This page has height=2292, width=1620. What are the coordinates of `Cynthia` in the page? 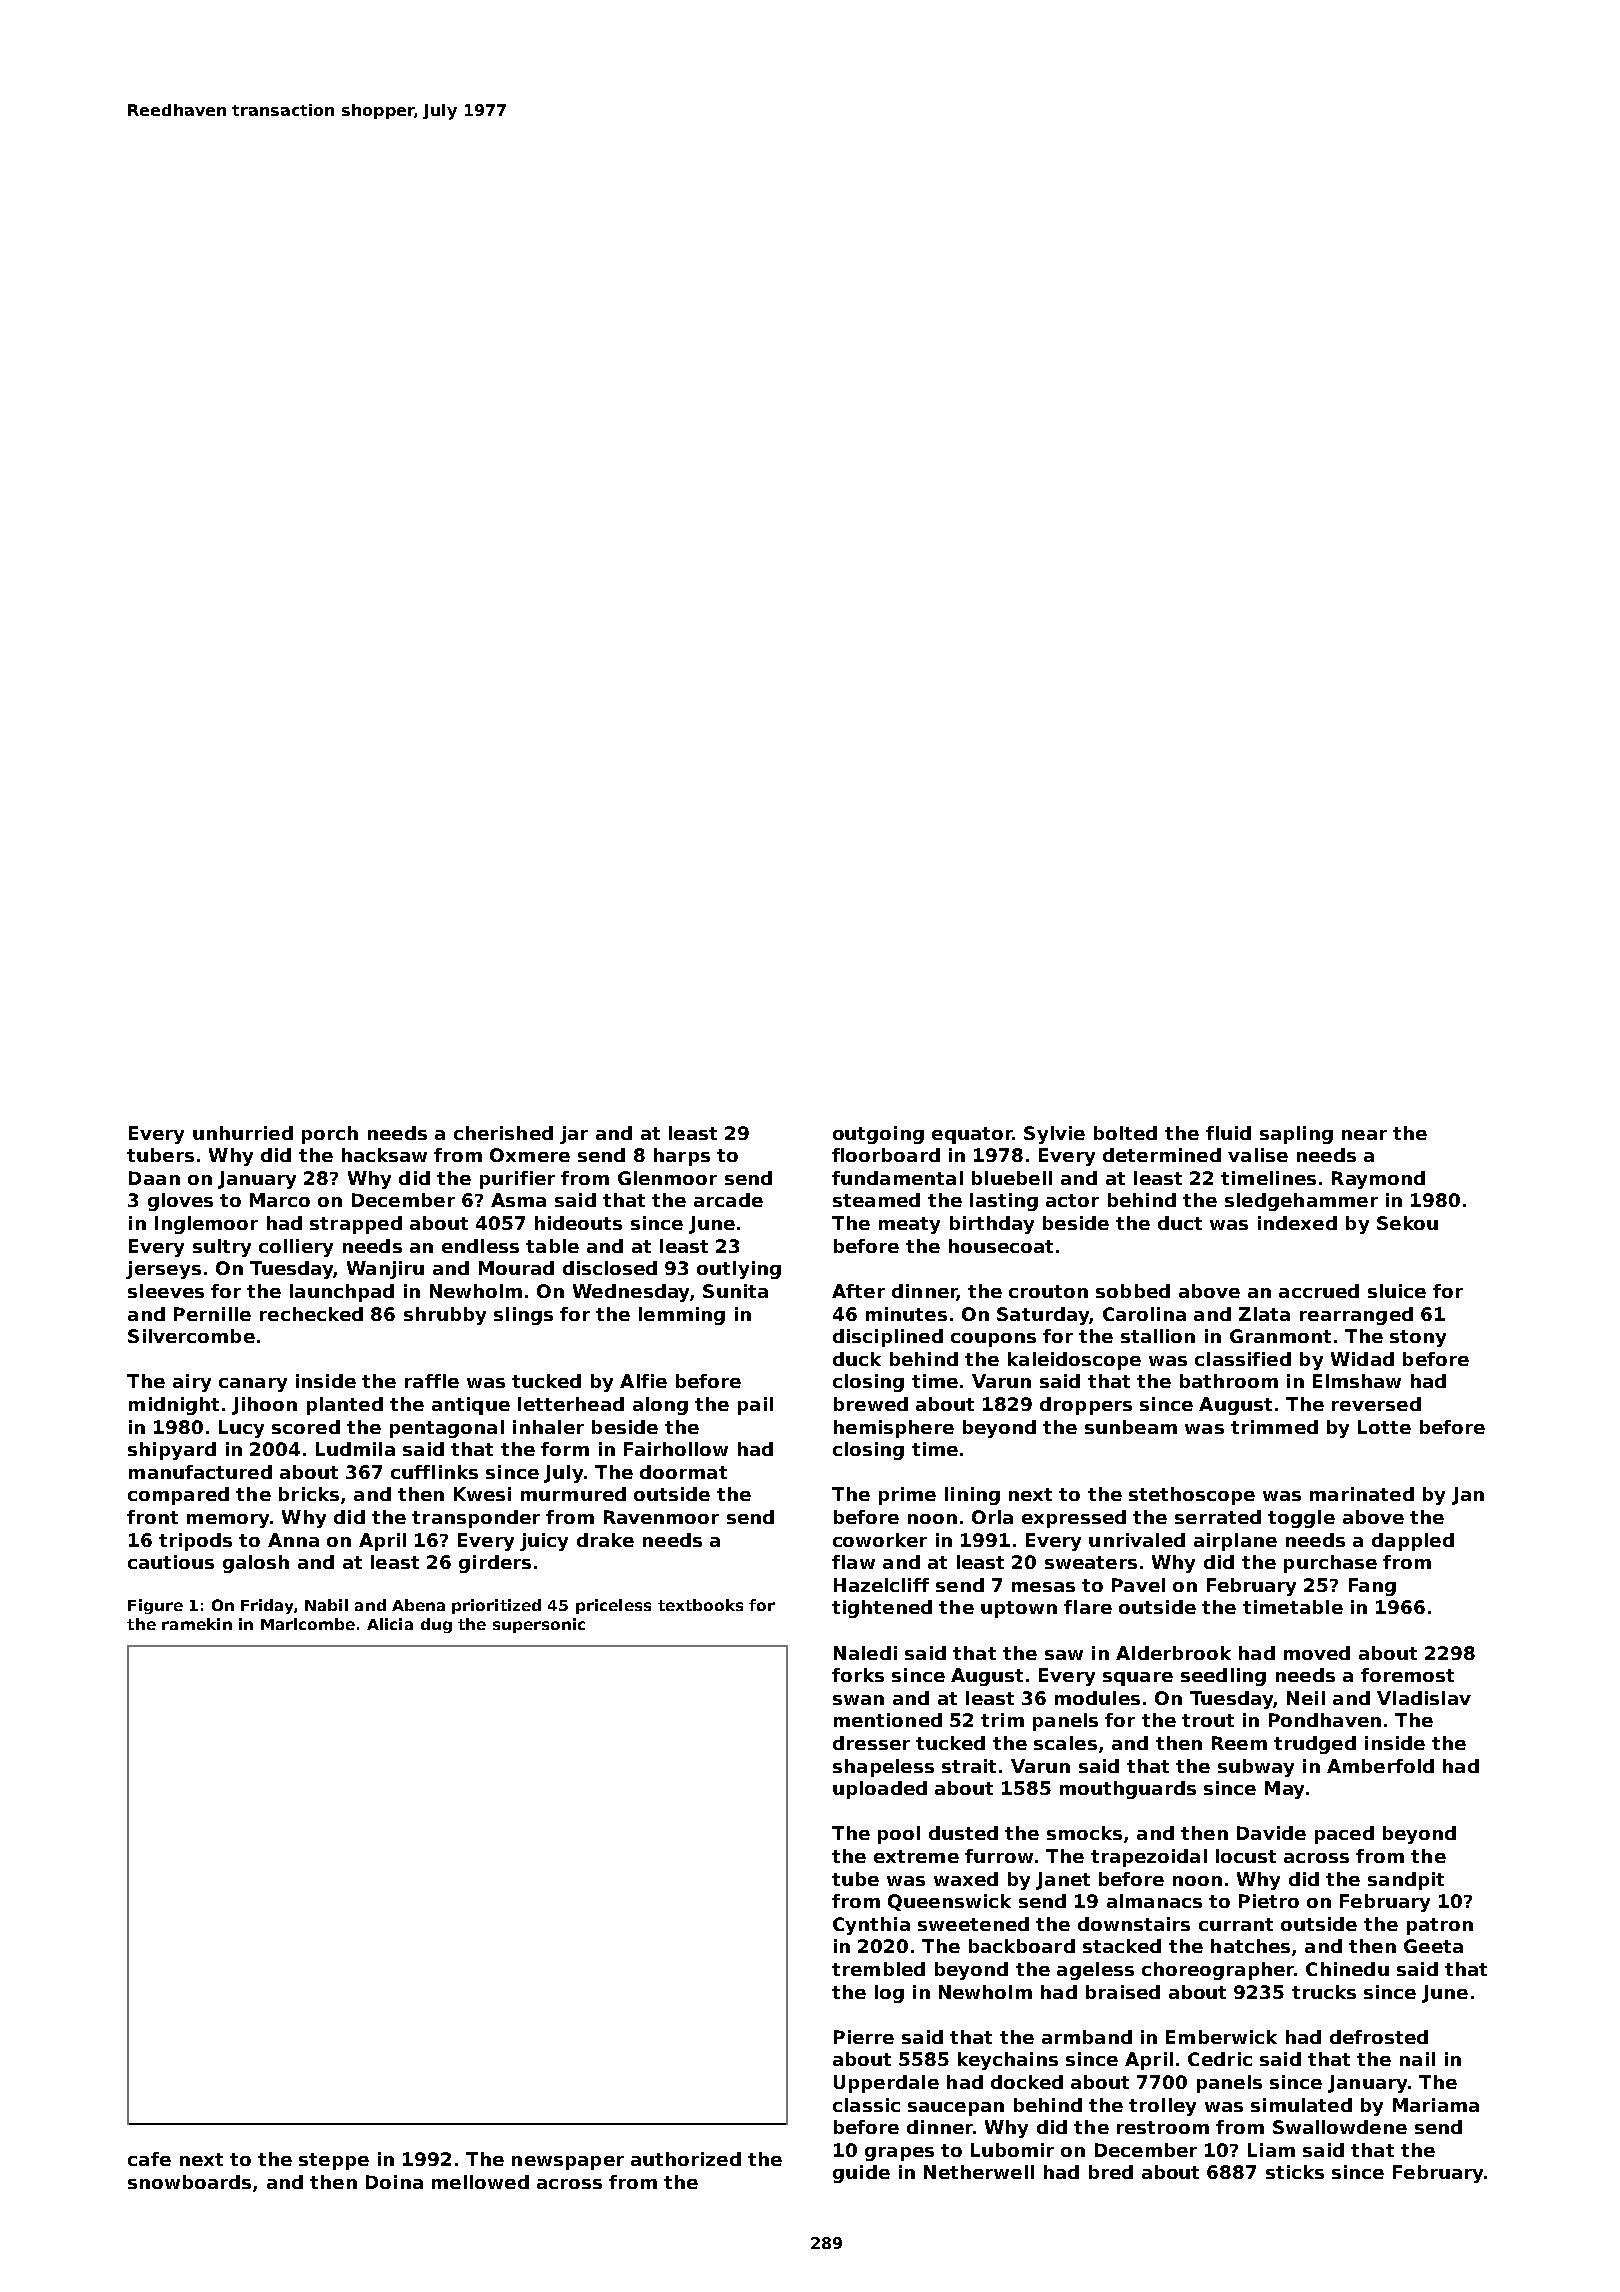 It's located at (871, 1926).
